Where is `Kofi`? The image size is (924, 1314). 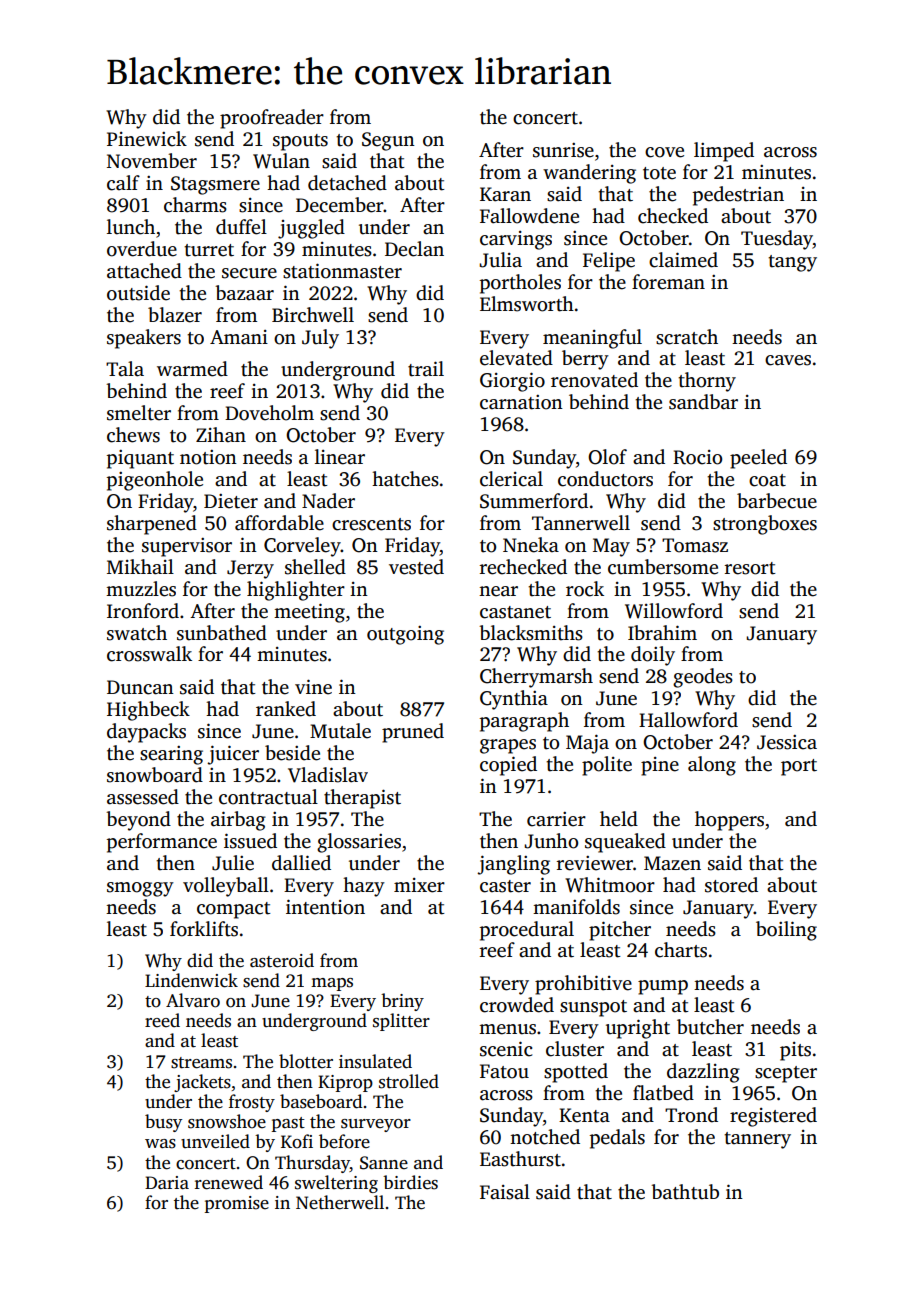
Kofi is located at coordinates (297, 1141).
